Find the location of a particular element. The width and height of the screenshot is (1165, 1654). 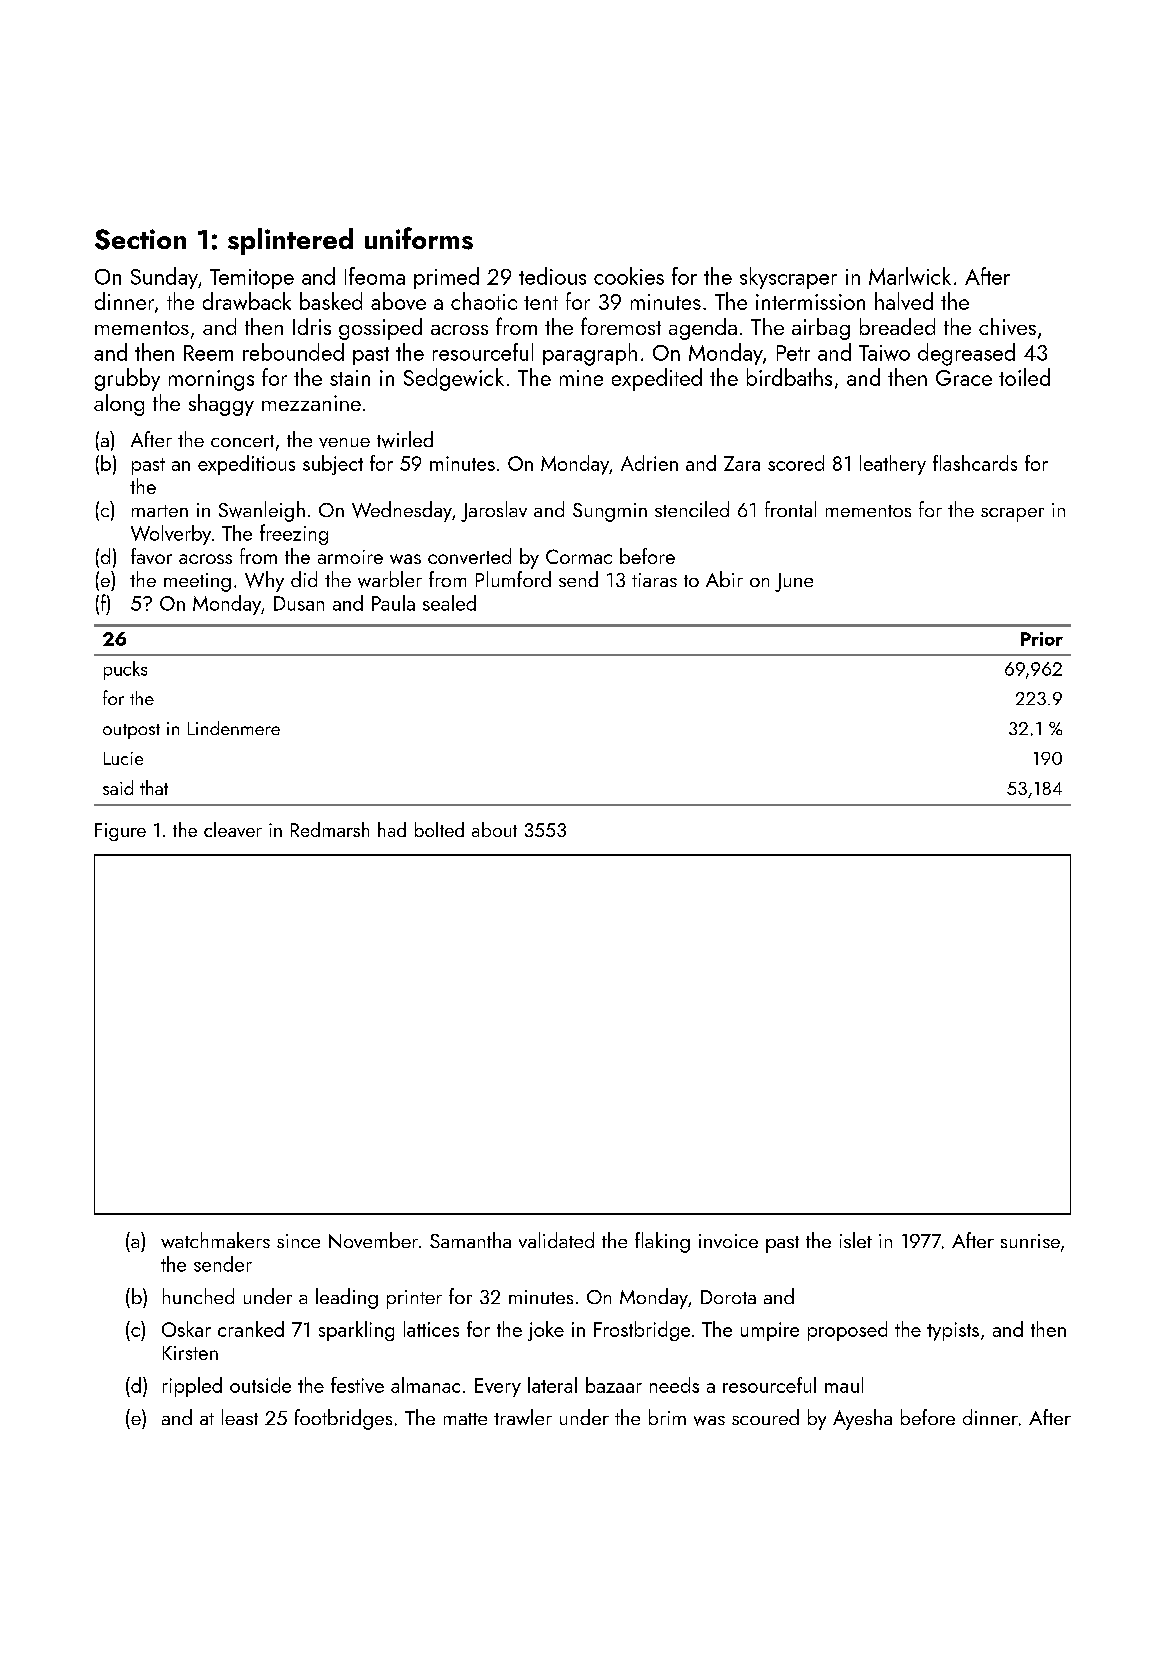

November is located at coordinates (373, 1240).
